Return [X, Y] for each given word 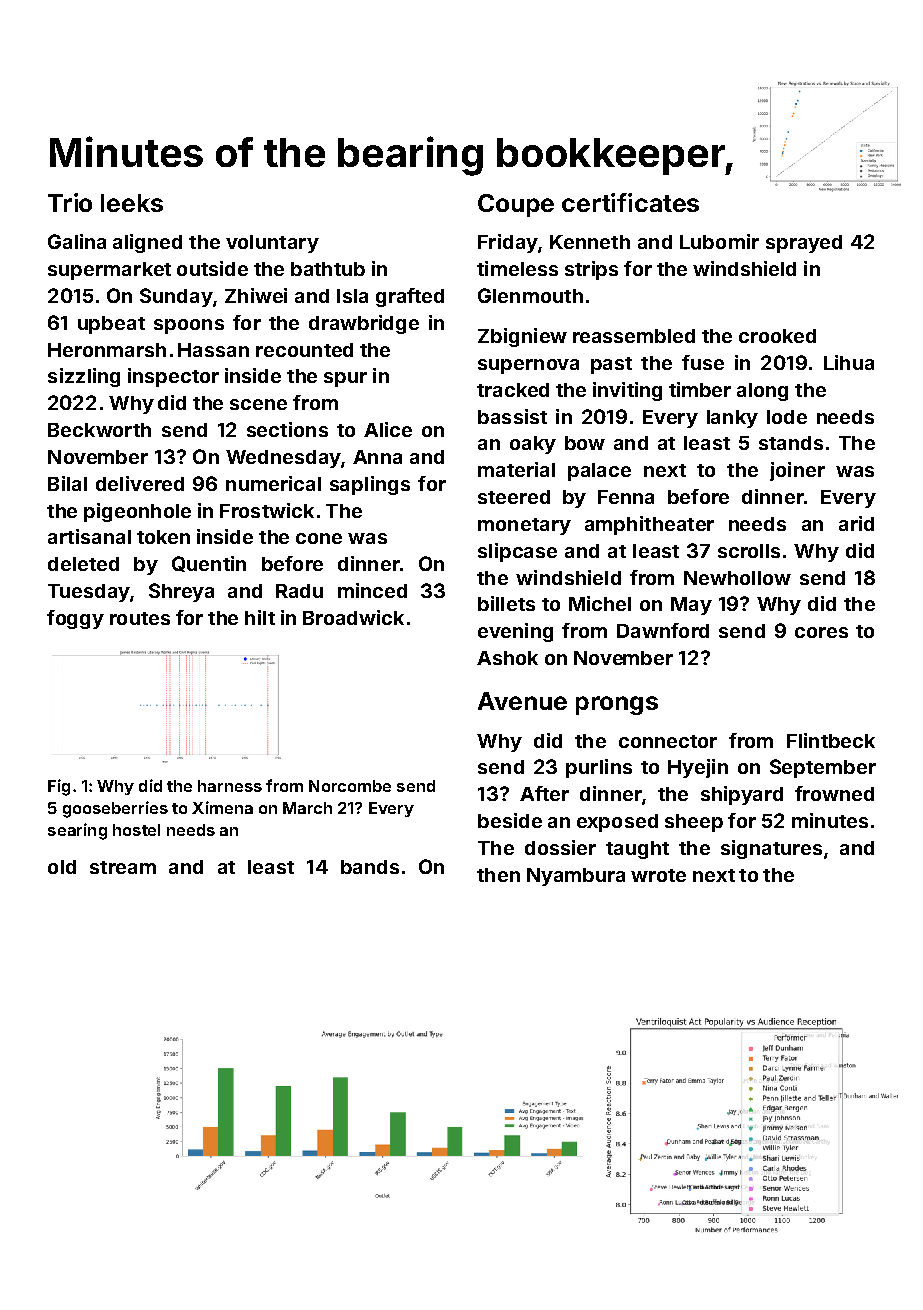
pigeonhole [137, 512]
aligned [147, 243]
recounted [304, 350]
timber [700, 389]
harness [230, 786]
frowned [834, 793]
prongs [617, 705]
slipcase [517, 552]
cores [821, 632]
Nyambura [576, 877]
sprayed [804, 244]
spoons [189, 326]
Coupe [516, 205]
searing [77, 831]
